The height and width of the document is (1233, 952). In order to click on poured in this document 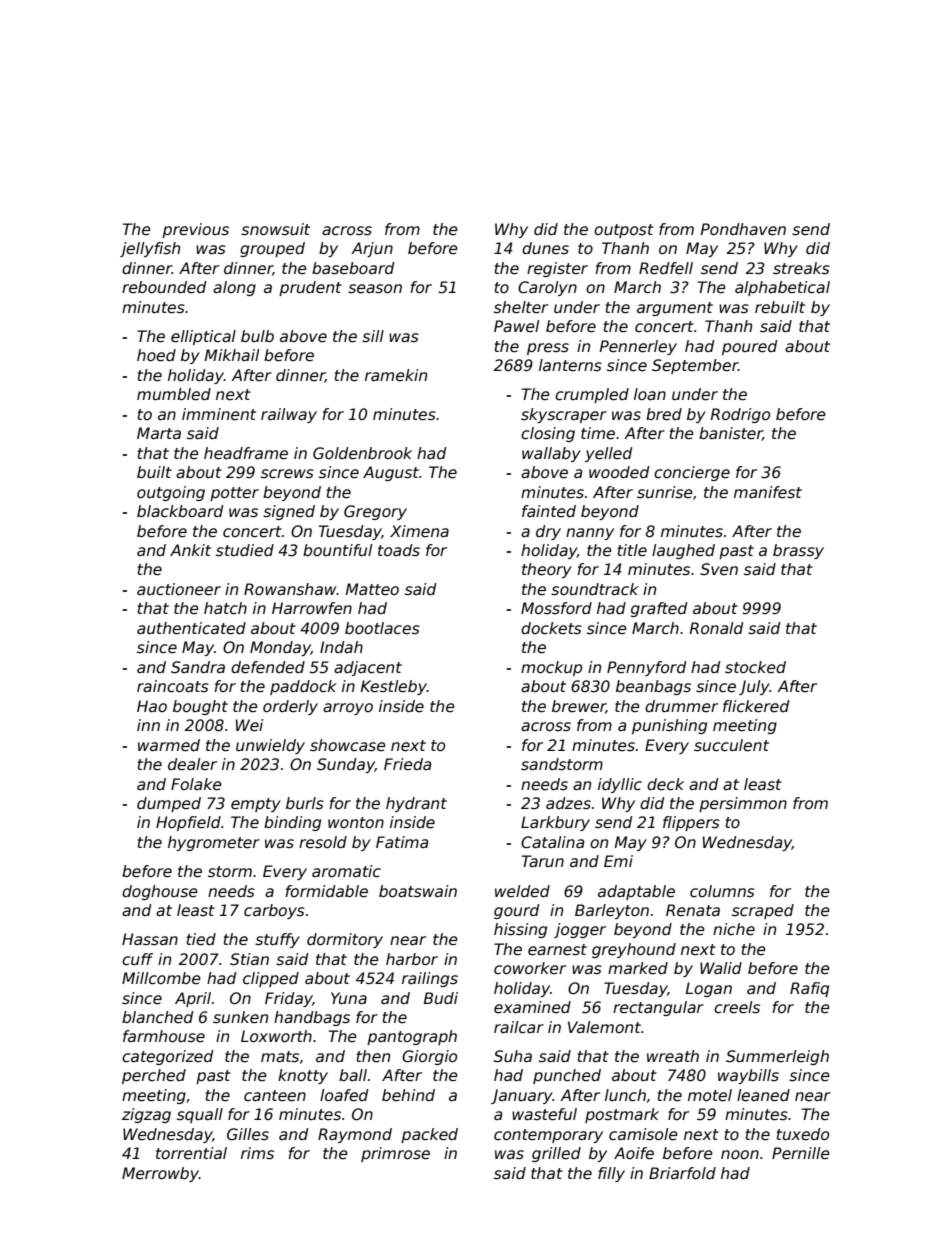, I will do `click(750, 347)`.
